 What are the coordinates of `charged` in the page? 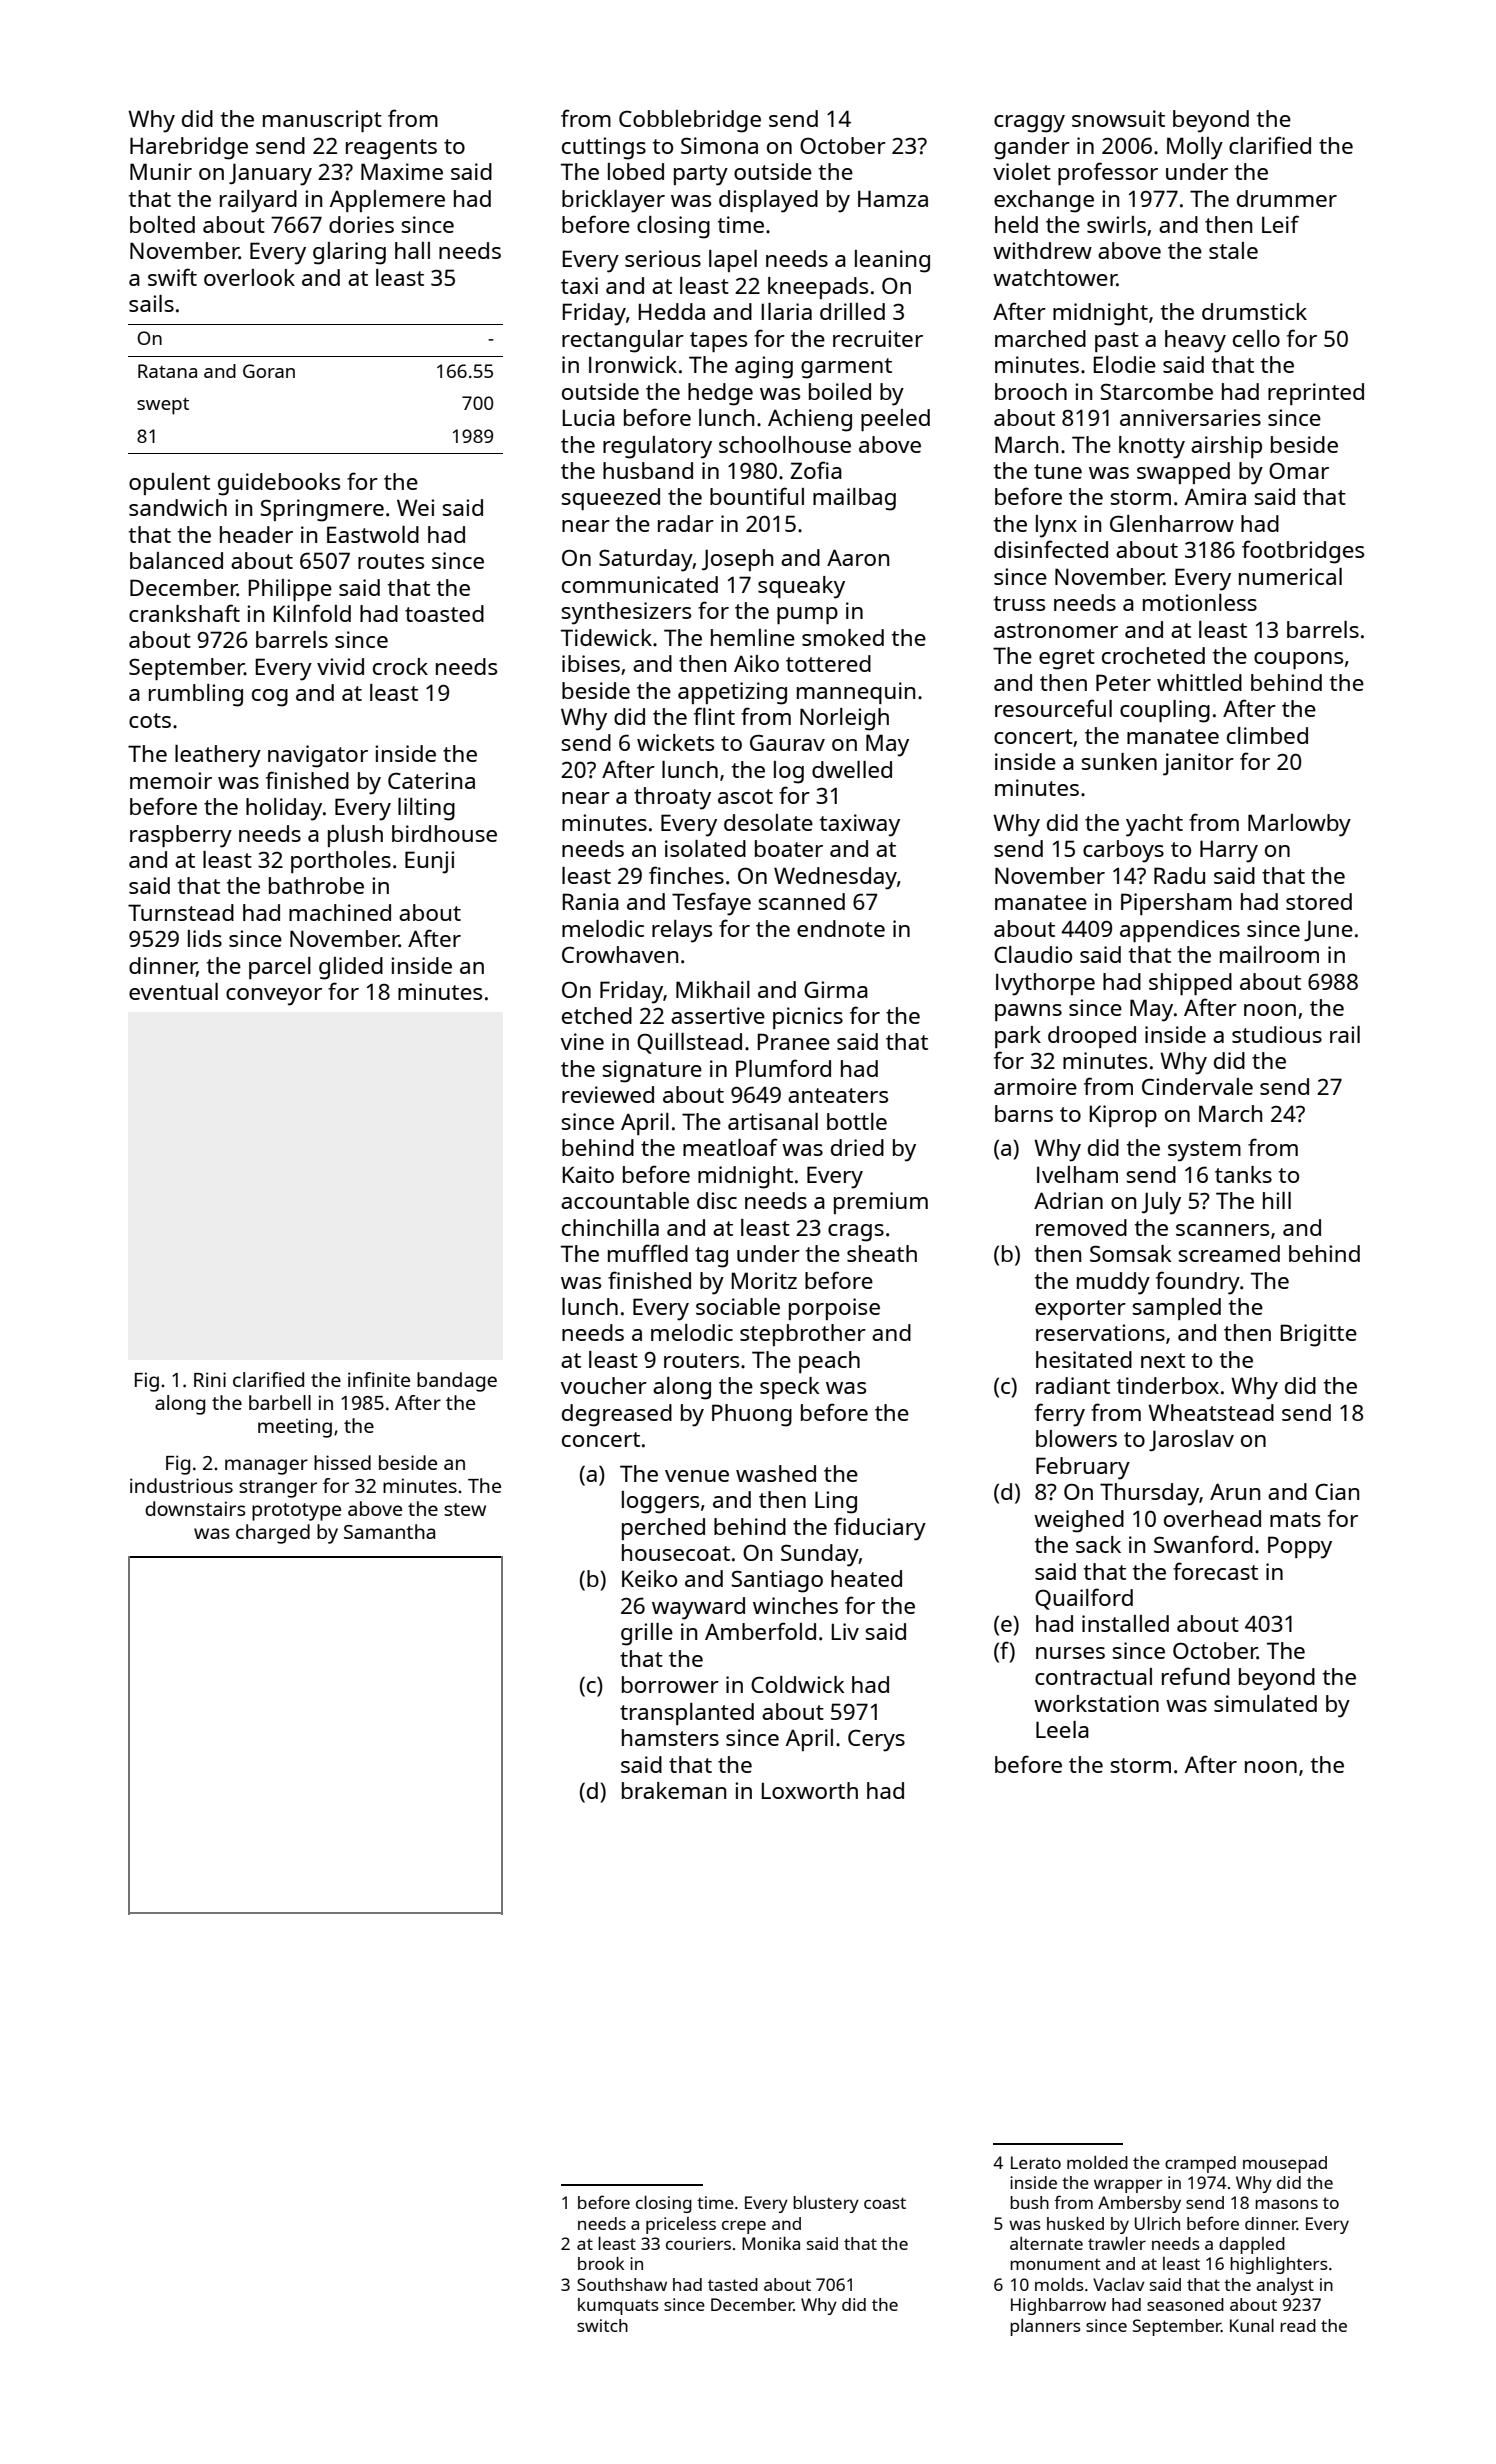 It's located at (273, 1534).
